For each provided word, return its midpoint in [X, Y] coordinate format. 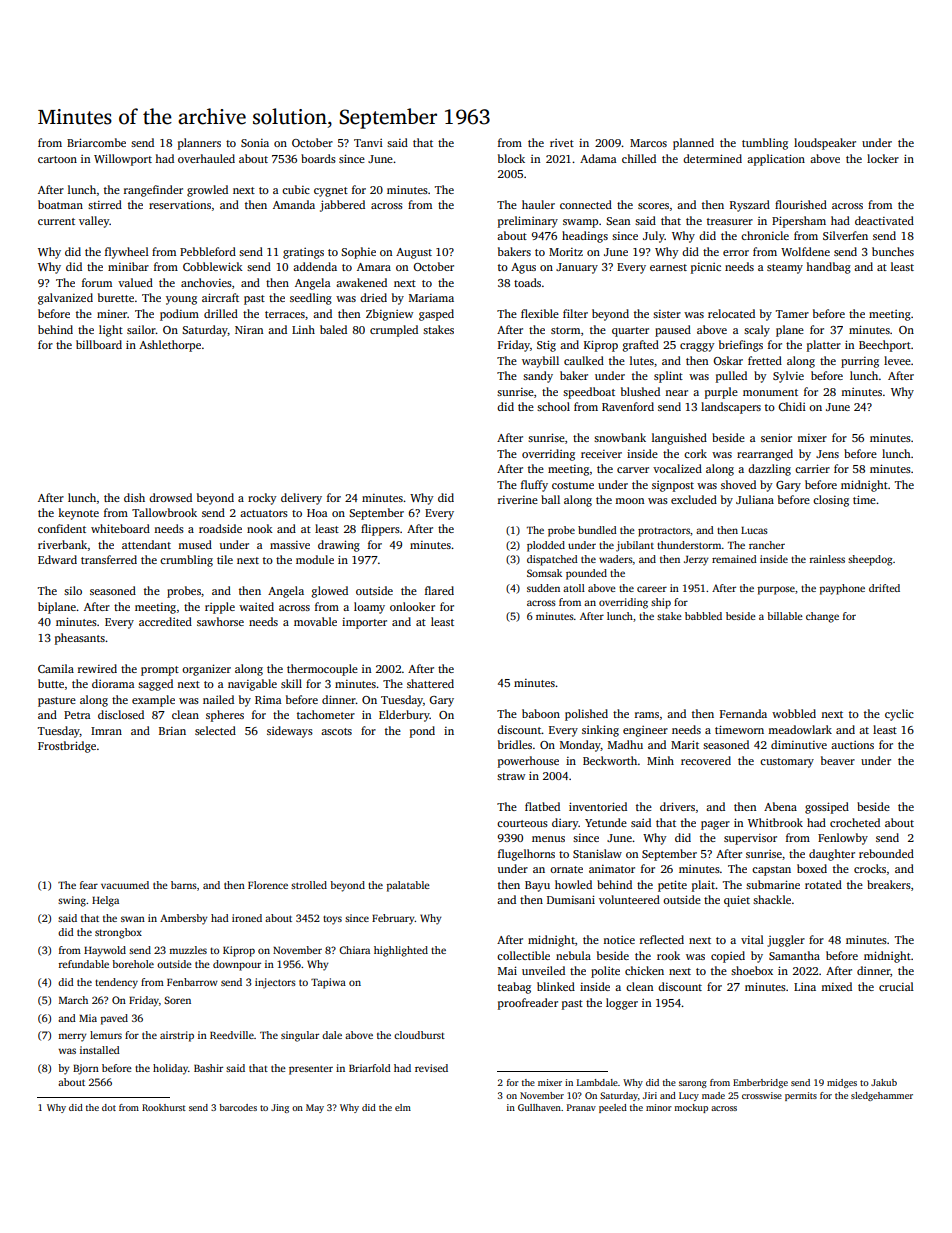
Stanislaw [597, 853]
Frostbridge [67, 747]
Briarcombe [96, 142]
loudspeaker [825, 144]
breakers [889, 884]
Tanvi [368, 143]
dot [109, 1107]
